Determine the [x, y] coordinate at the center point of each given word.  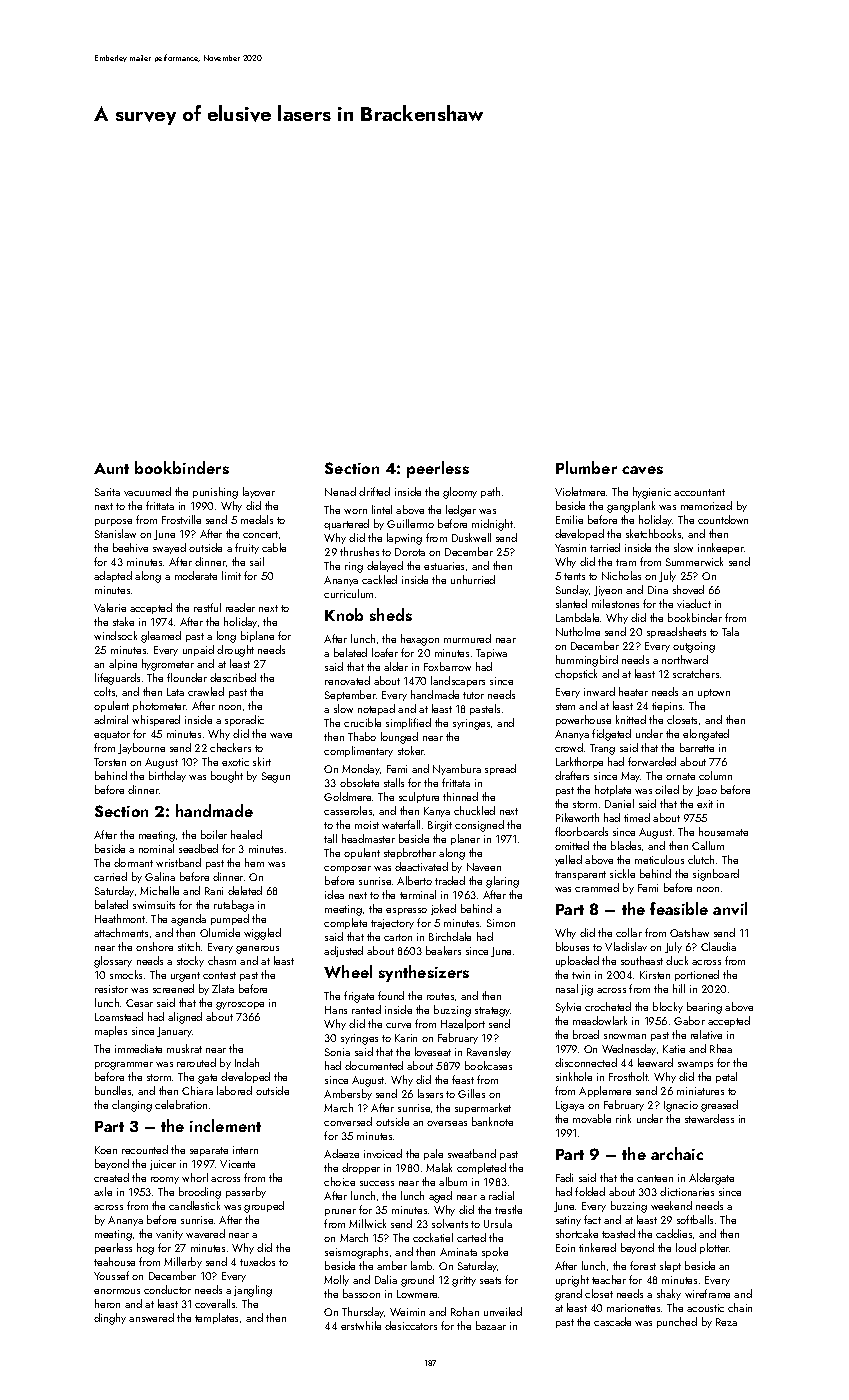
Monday [361, 769]
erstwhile [361, 1325]
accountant [699, 492]
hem [254, 862]
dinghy [110, 1319]
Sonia [337, 1052]
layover [259, 492]
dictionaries [687, 1191]
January [175, 1032]
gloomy [460, 493]
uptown [714, 693]
